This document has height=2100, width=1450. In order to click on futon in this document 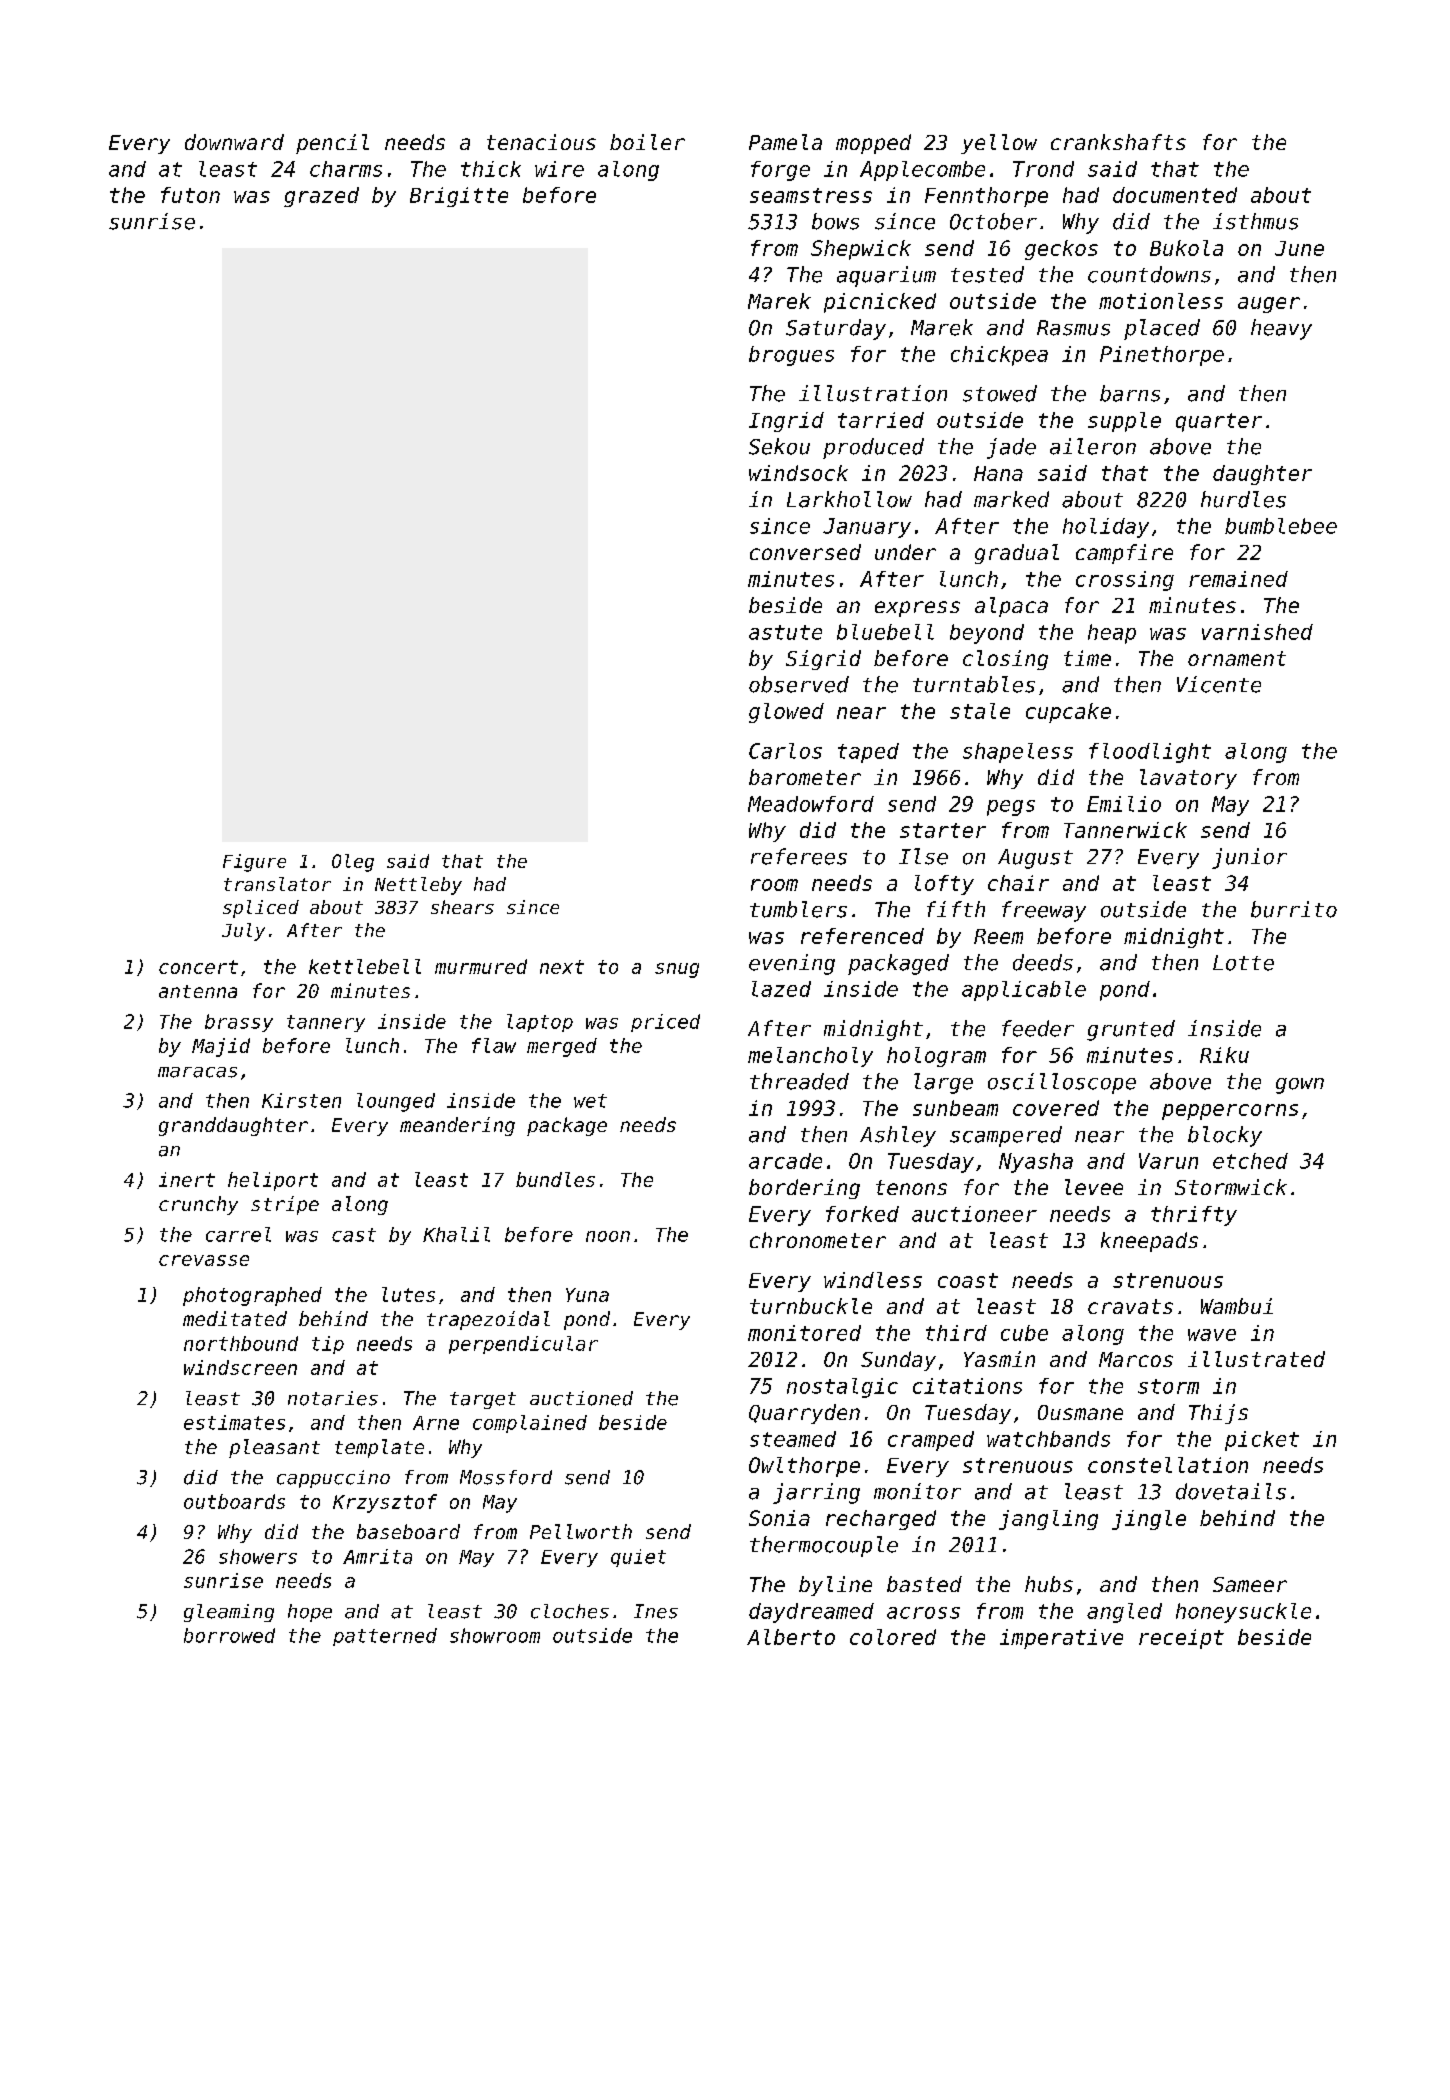, I will do `click(190, 195)`.
